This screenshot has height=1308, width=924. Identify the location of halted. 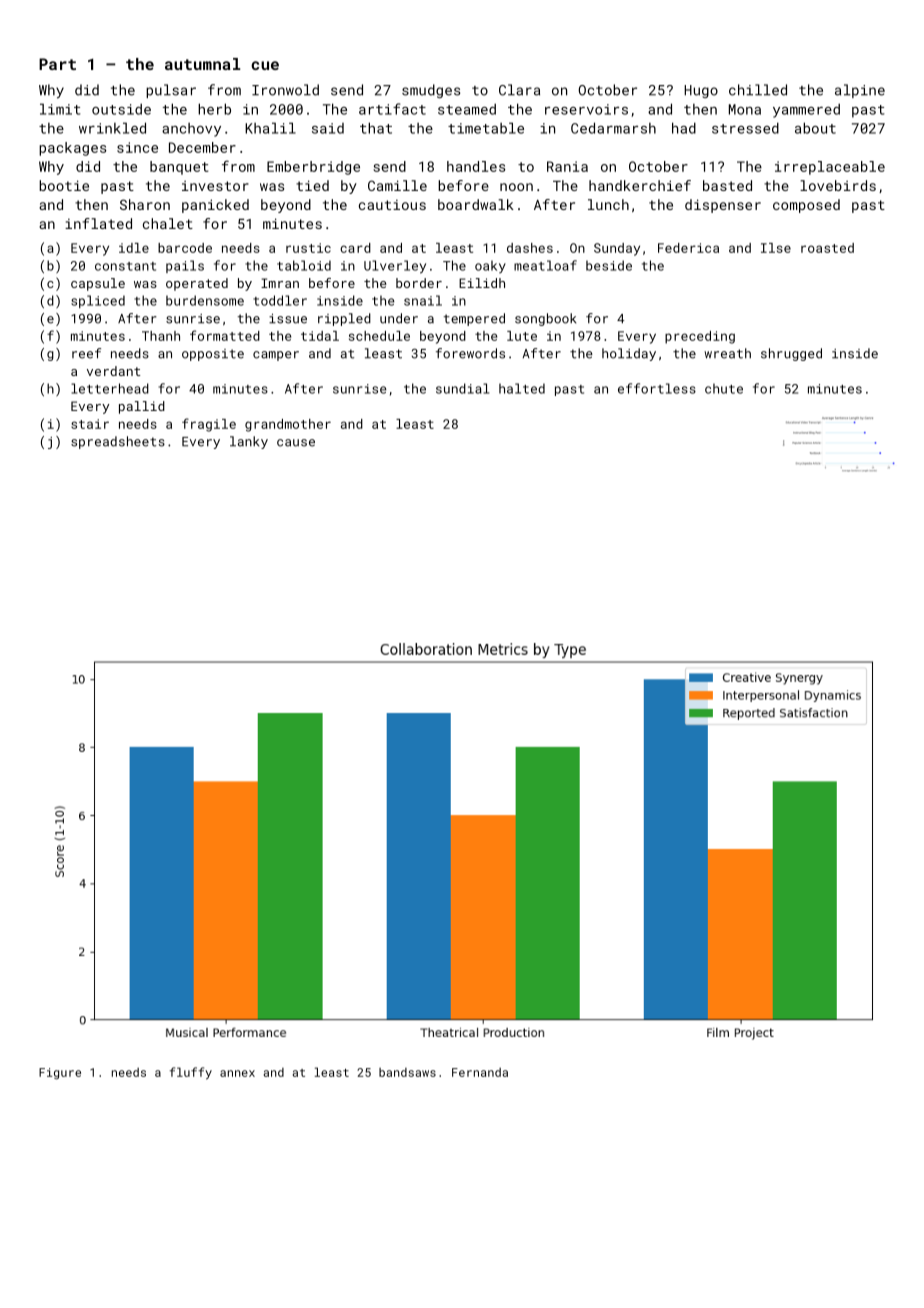
(522, 388).
